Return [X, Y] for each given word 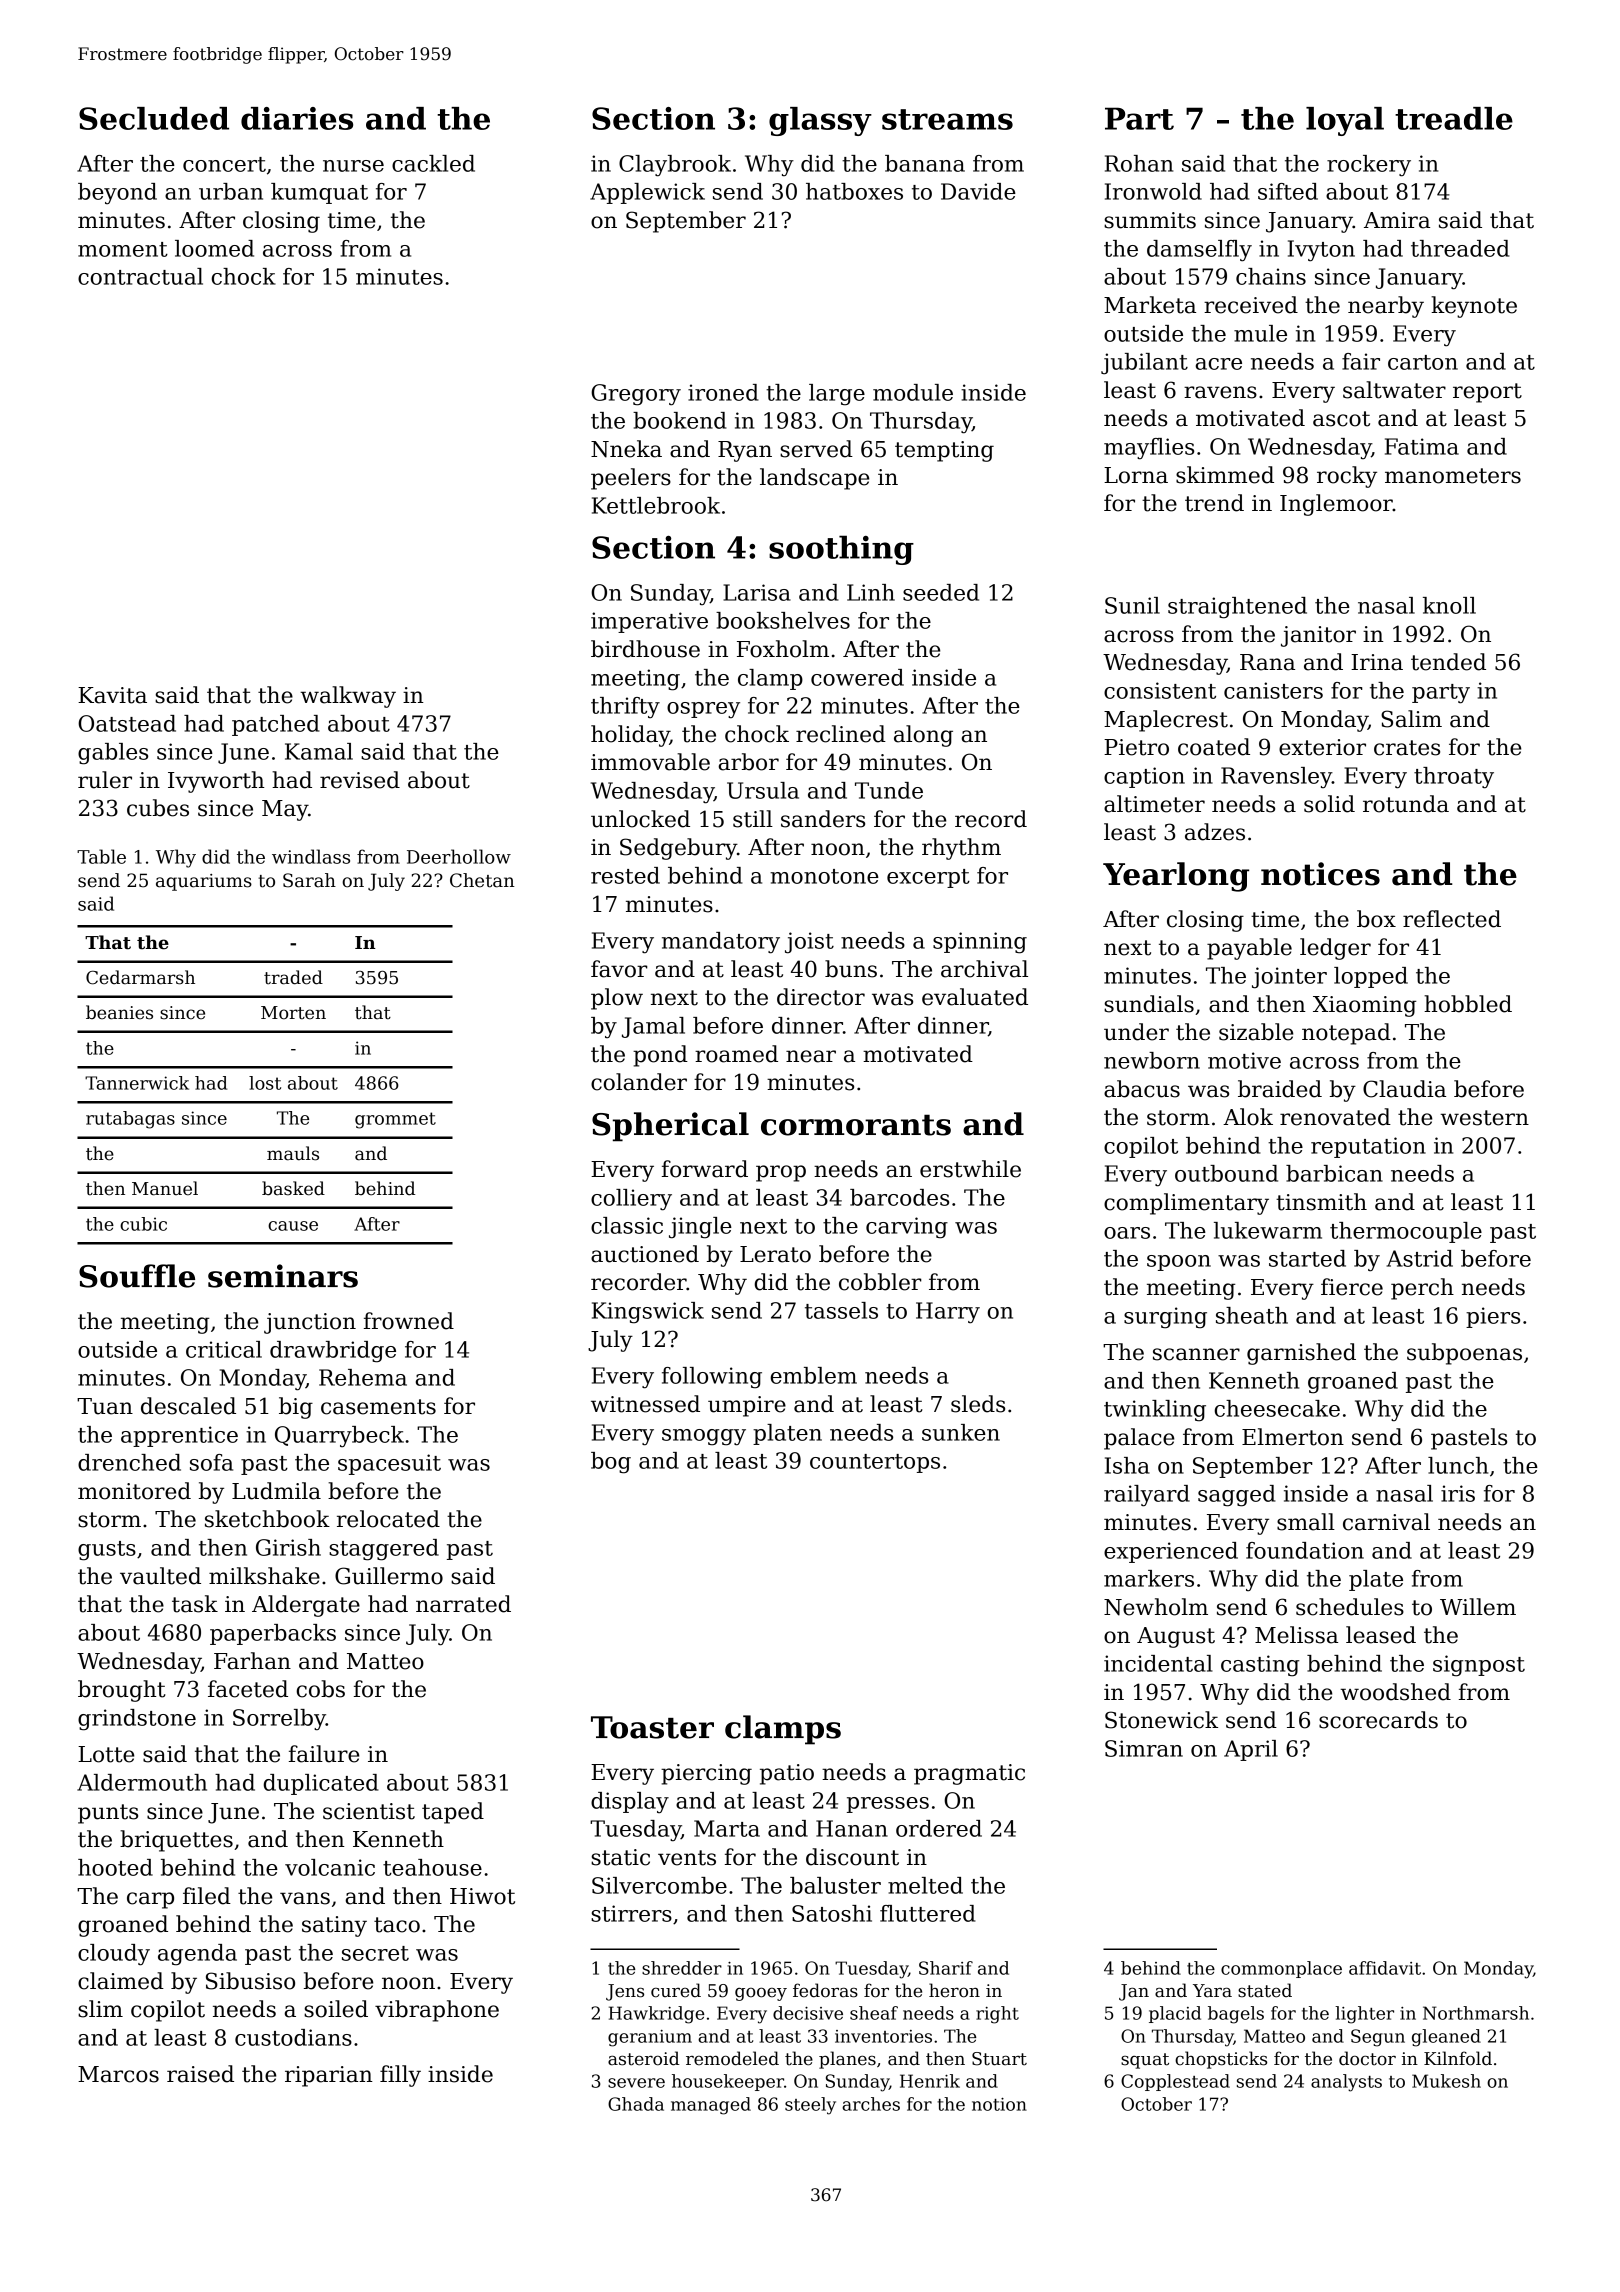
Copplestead [1175, 2082]
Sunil [1132, 605]
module [913, 392]
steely [810, 2106]
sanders [823, 819]
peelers [631, 479]
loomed [214, 248]
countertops [875, 1463]
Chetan [482, 880]
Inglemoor [1336, 505]
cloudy [114, 1955]
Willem [1478, 1607]
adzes [1215, 832]
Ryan [745, 451]
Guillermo [389, 1576]
